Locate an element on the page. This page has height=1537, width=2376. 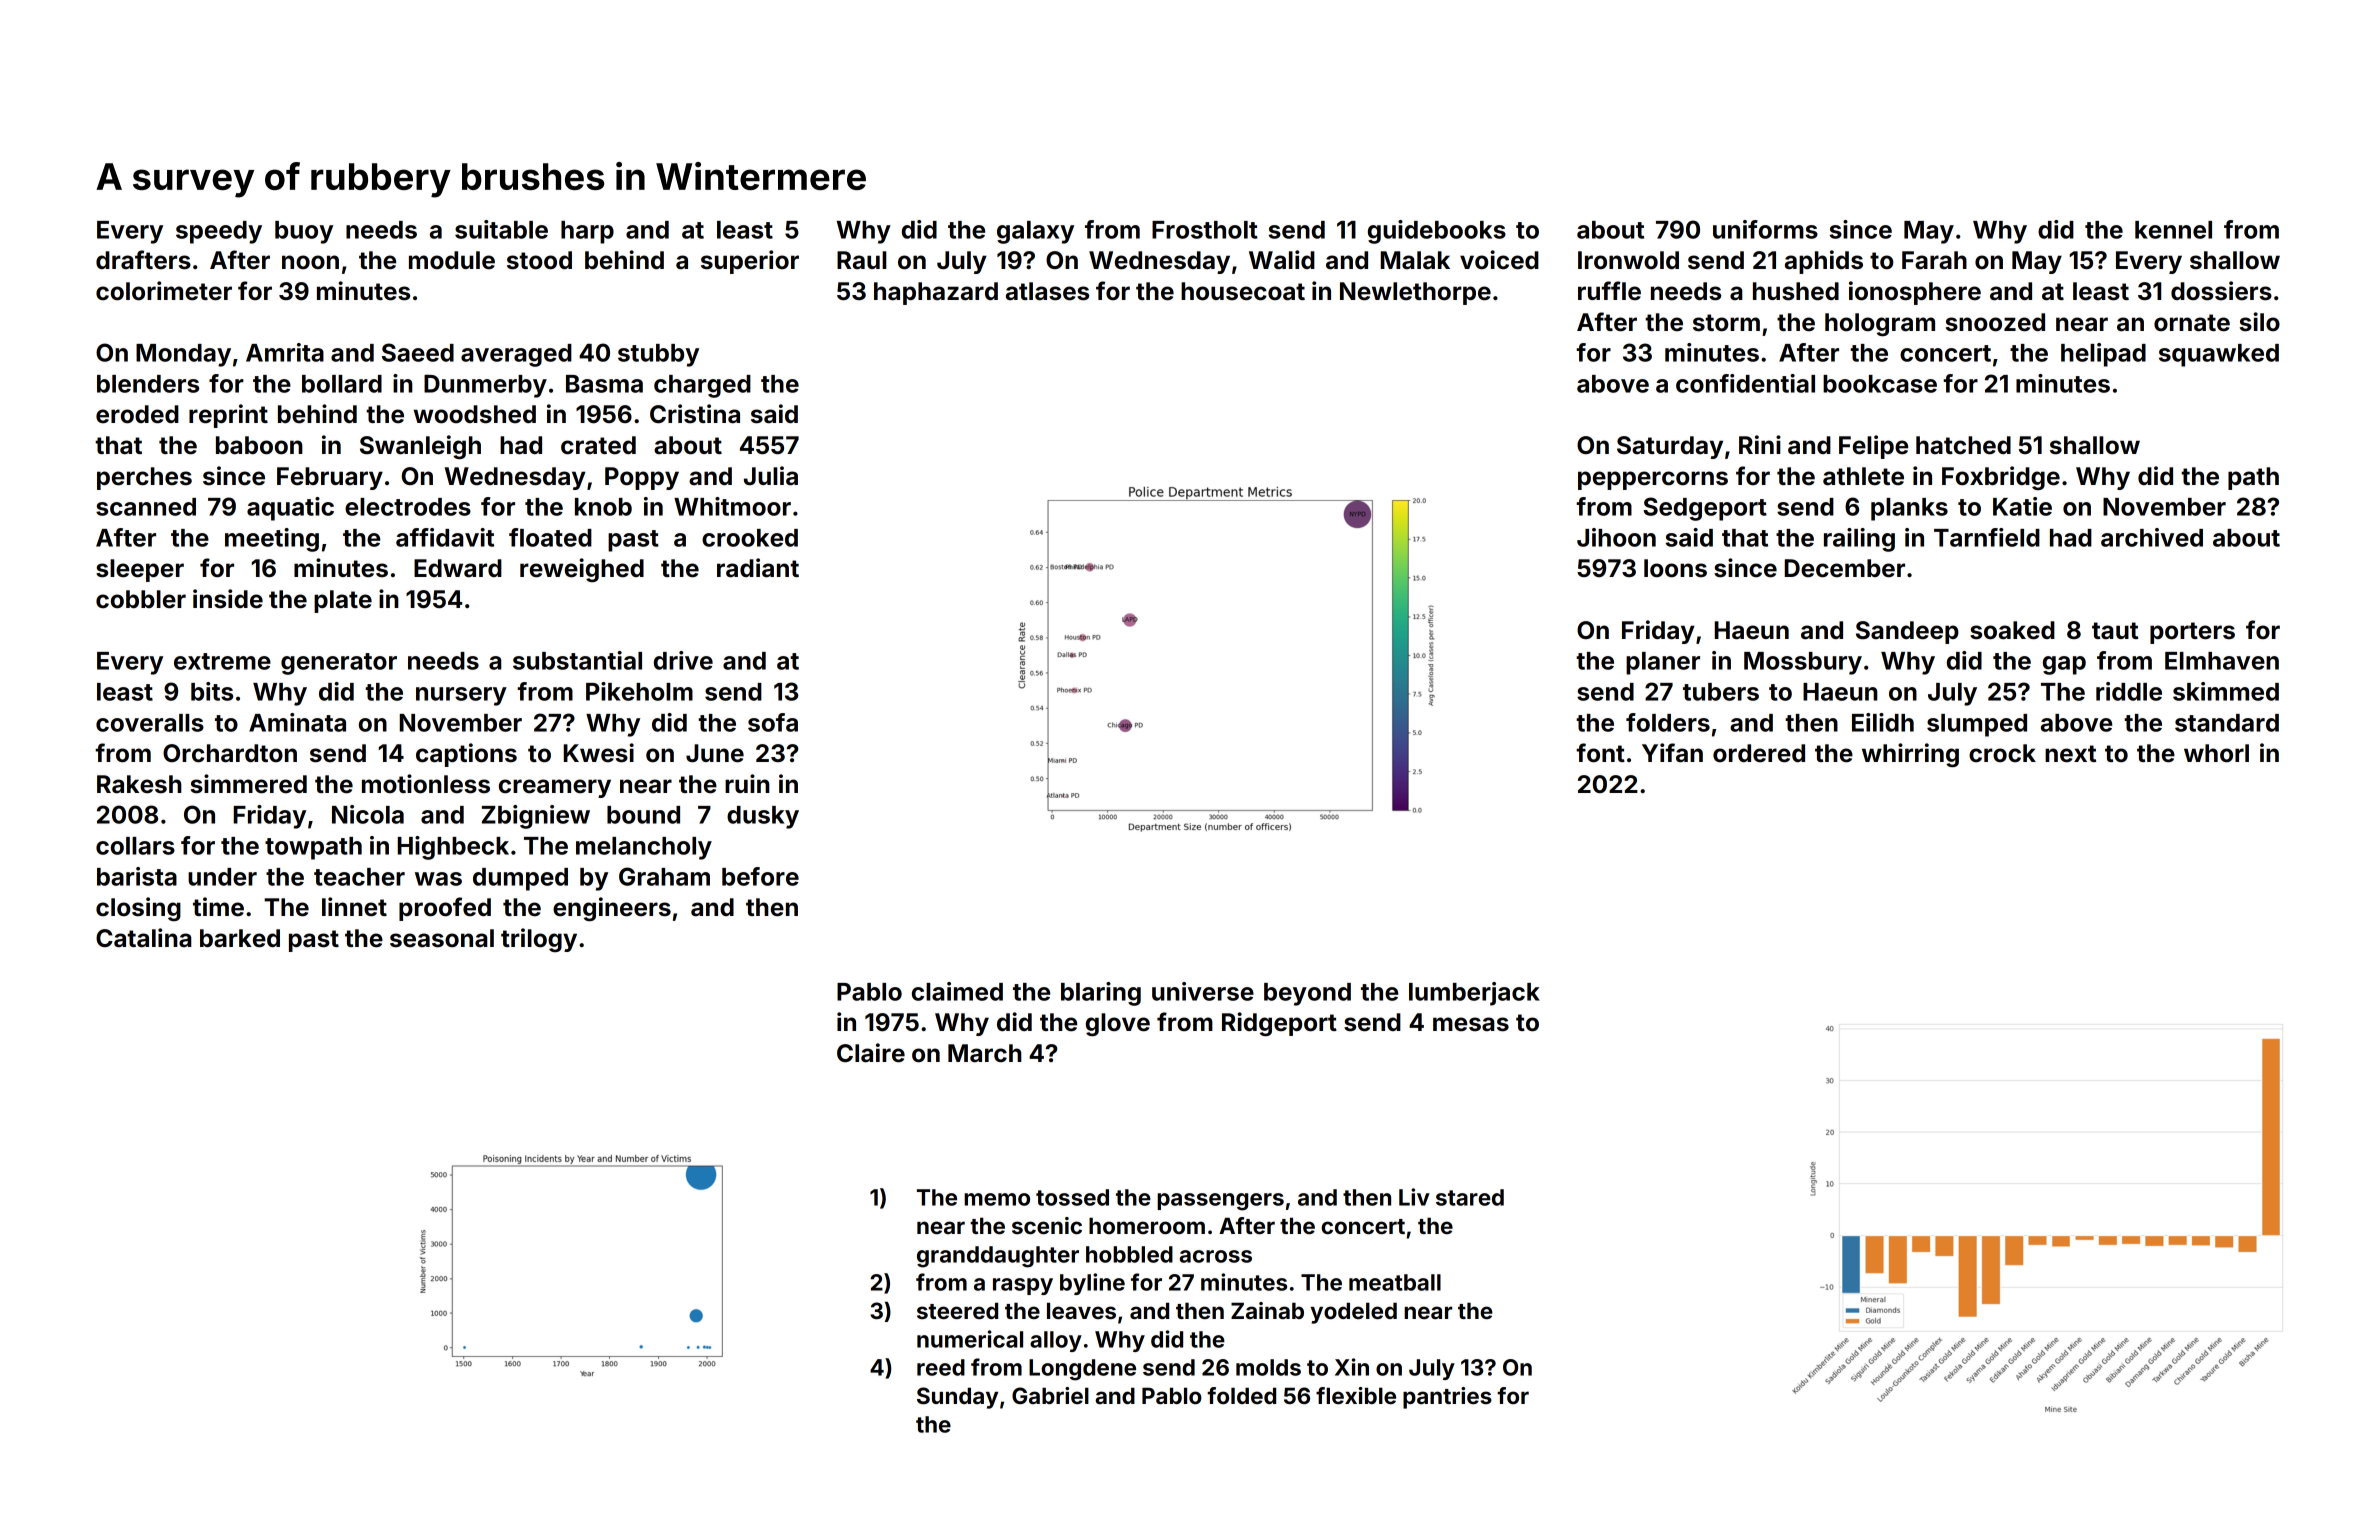
lumberjack is located at coordinates (1474, 994).
